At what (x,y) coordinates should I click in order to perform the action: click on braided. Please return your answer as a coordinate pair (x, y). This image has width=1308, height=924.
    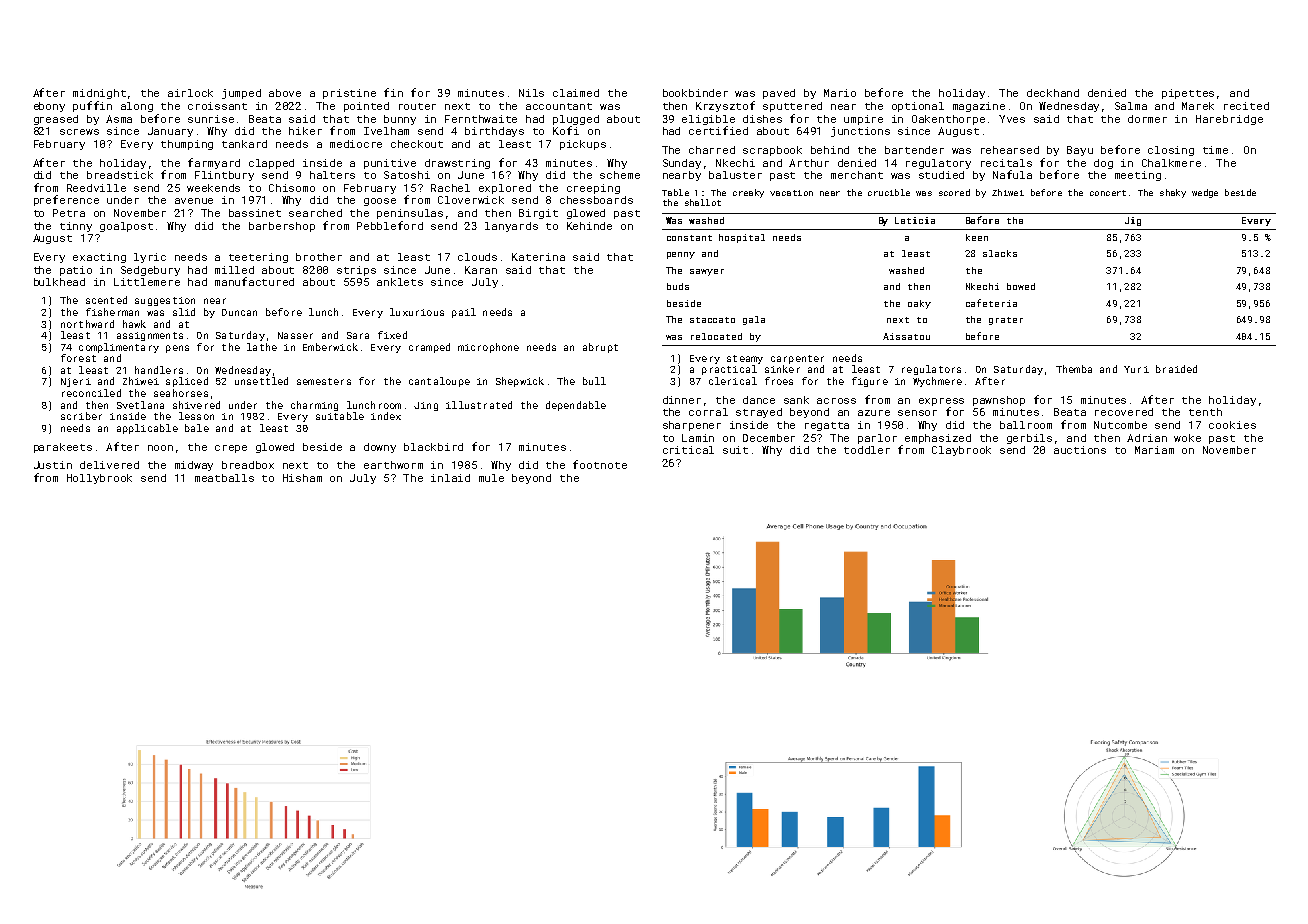
    Looking at the image, I should click on (1176, 369).
